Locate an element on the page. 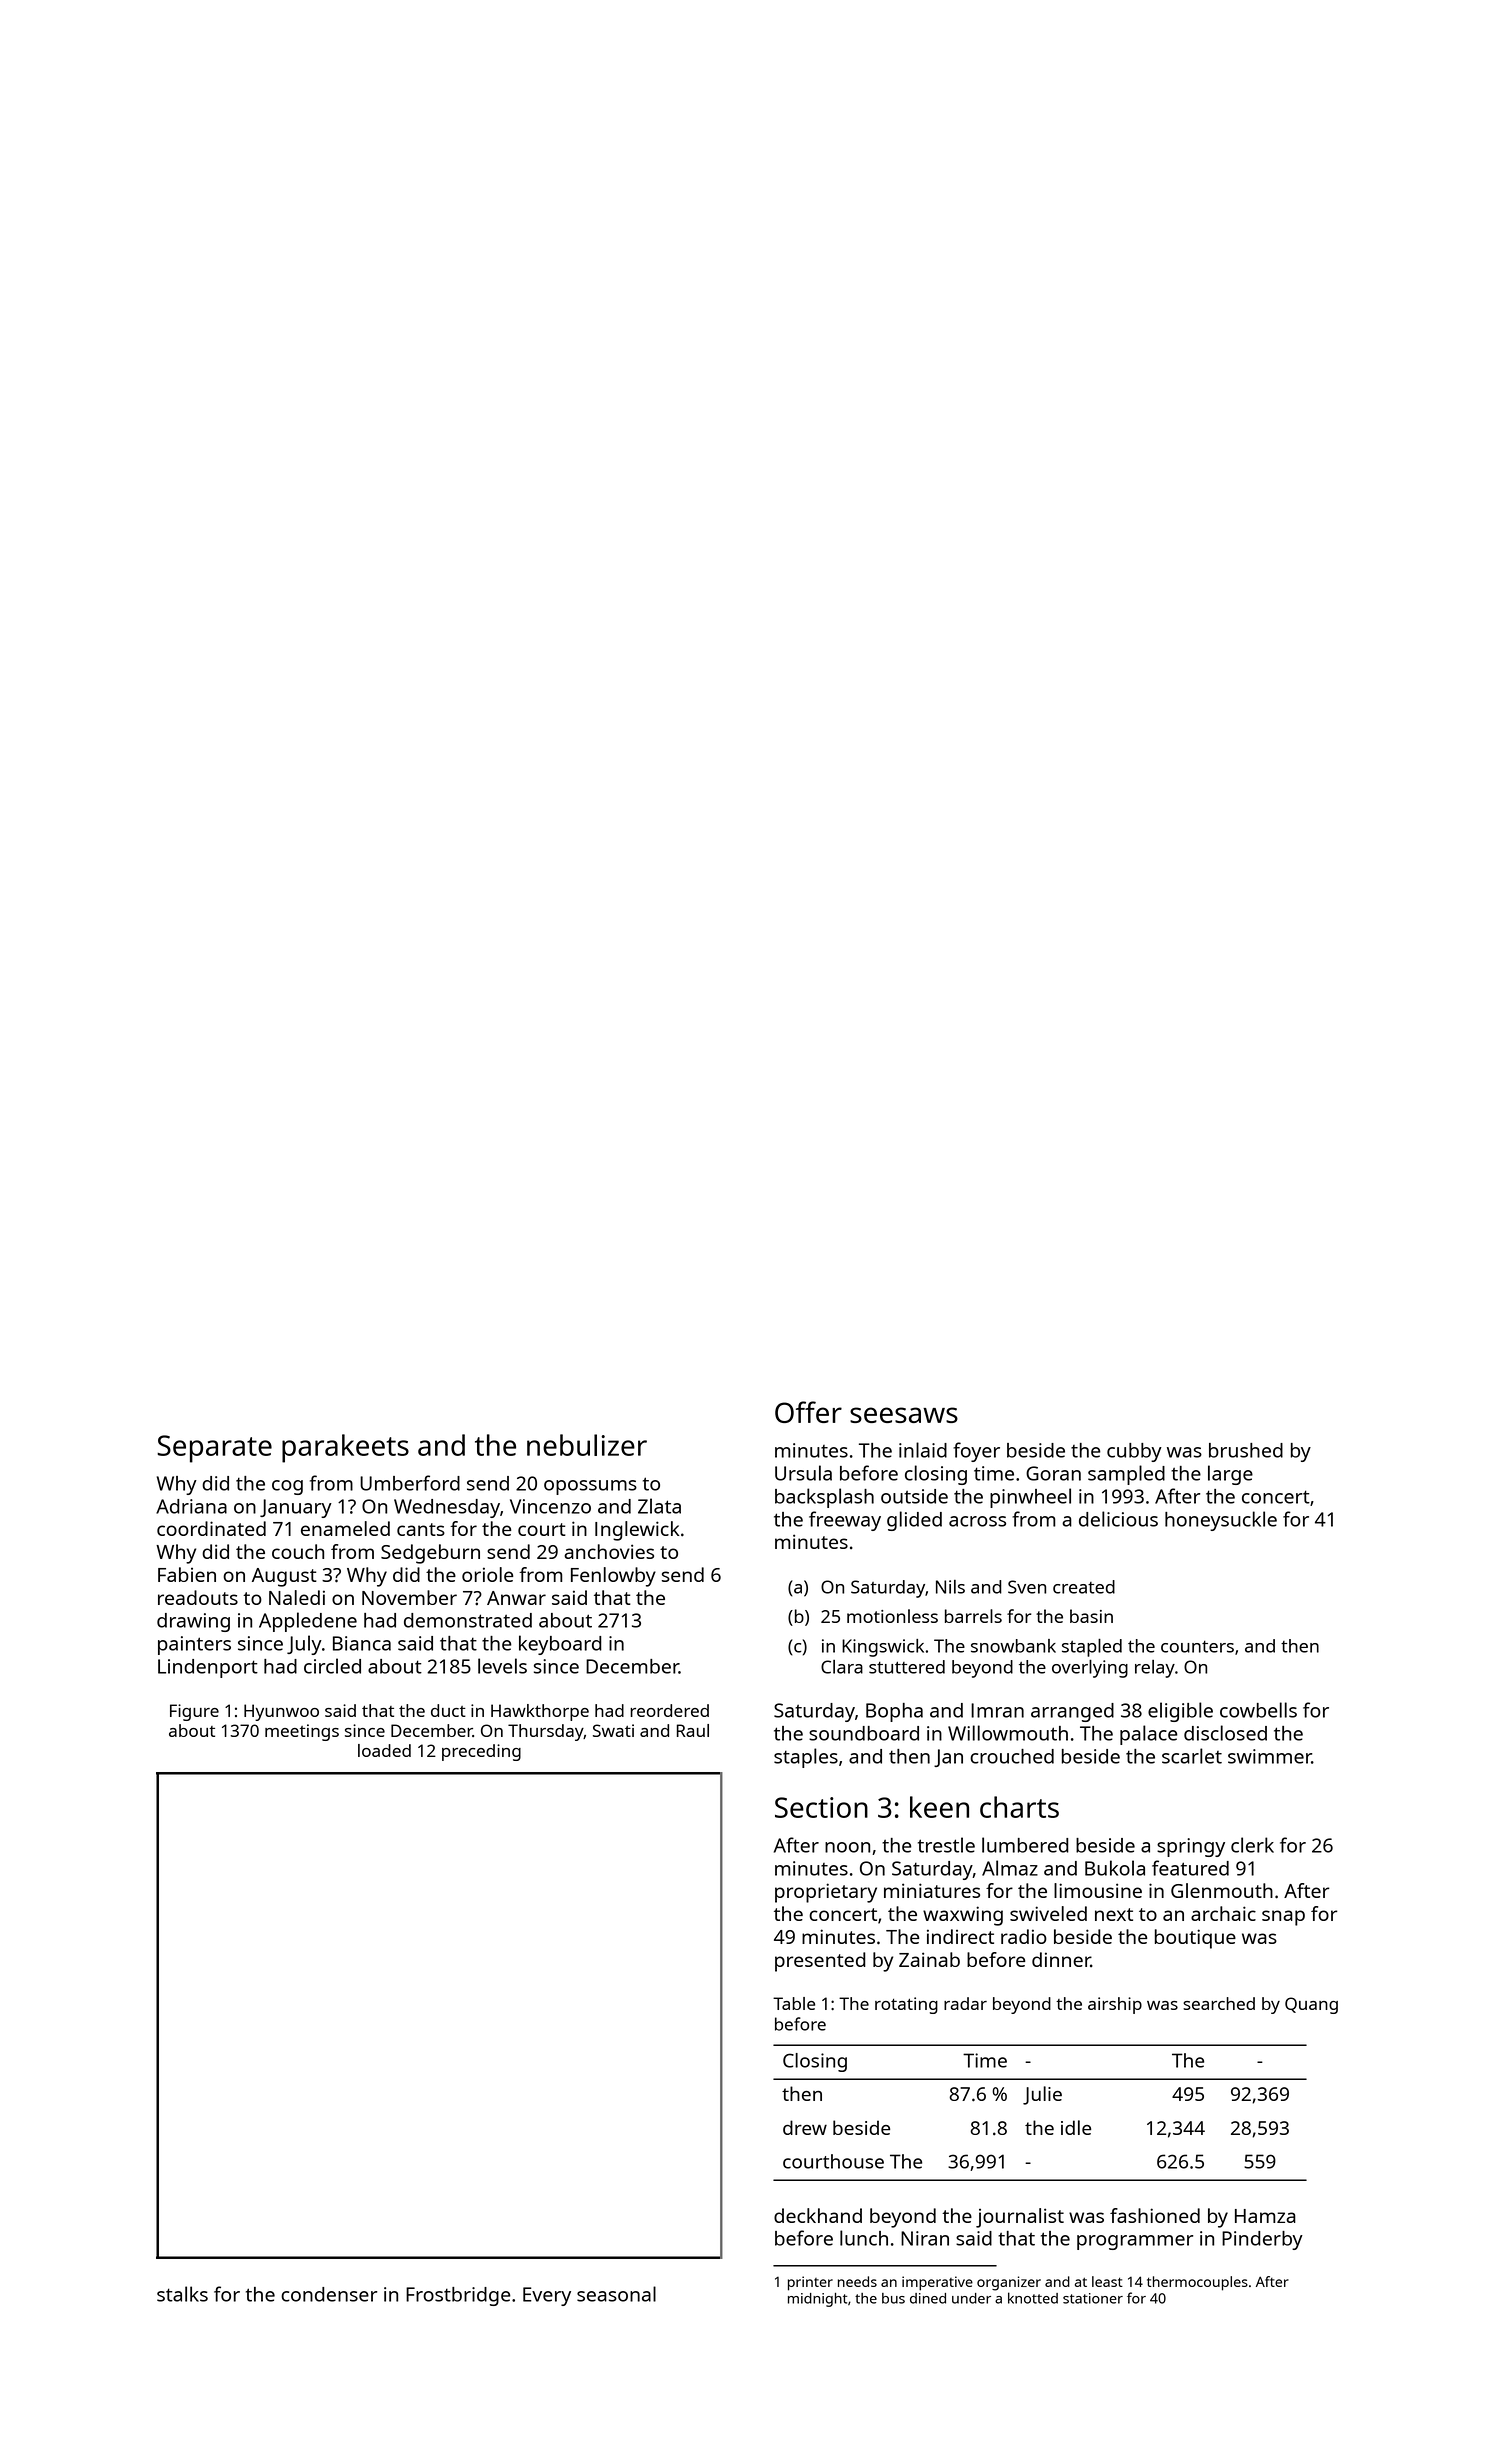  stalks is located at coordinates (182, 2294).
